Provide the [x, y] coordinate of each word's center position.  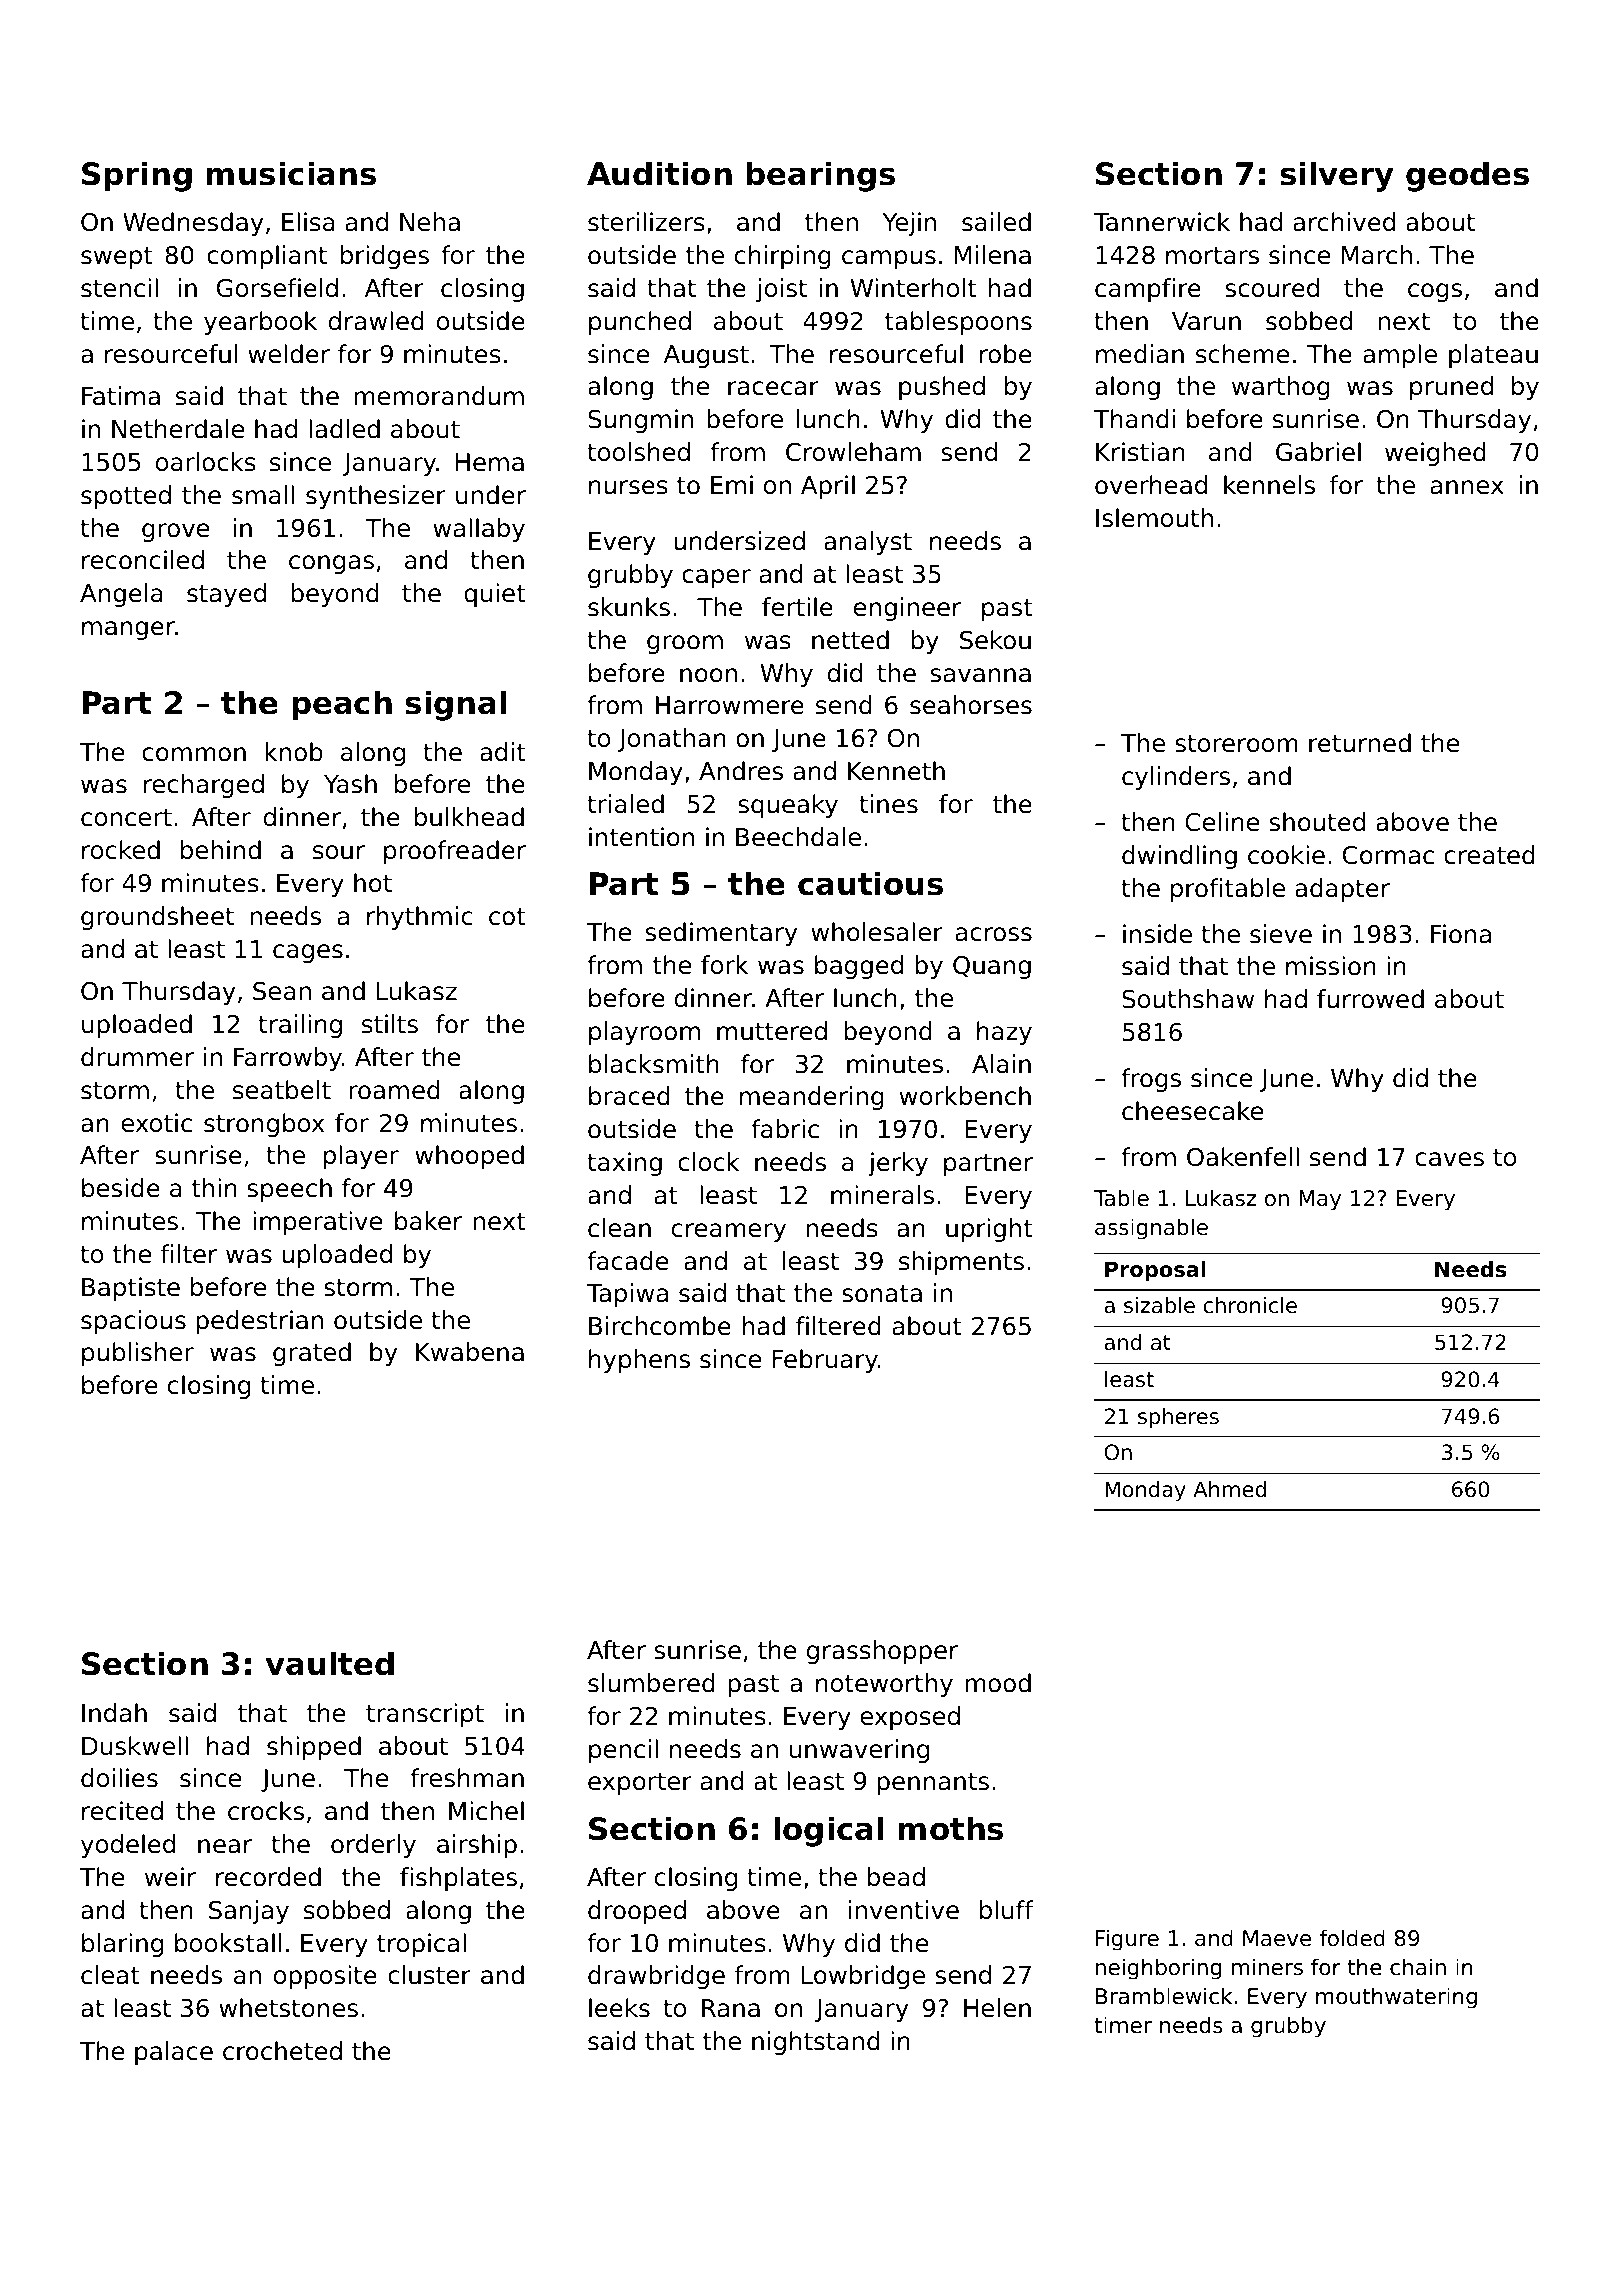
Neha [430, 222]
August [706, 356]
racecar [773, 388]
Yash [350, 784]
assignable [1151, 1229]
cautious [870, 883]
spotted [126, 497]
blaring [122, 1945]
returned [1360, 743]
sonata [882, 1294]
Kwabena [470, 1352]
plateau [1493, 356]
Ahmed [1229, 1489]
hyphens [639, 1361]
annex [1467, 487]
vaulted [329, 1663]
